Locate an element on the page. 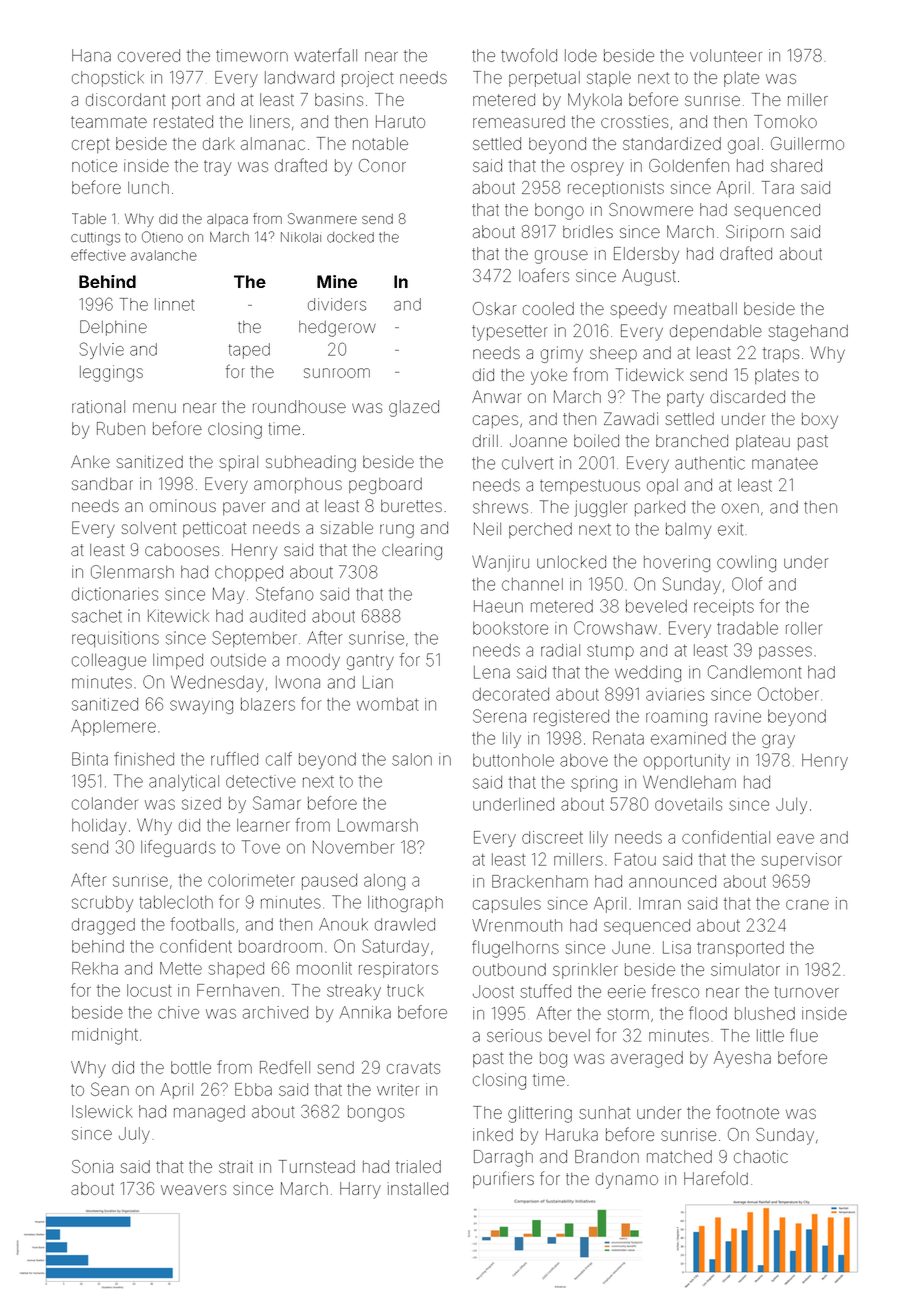 The image size is (924, 1308). waterfall is located at coordinates (325, 55).
